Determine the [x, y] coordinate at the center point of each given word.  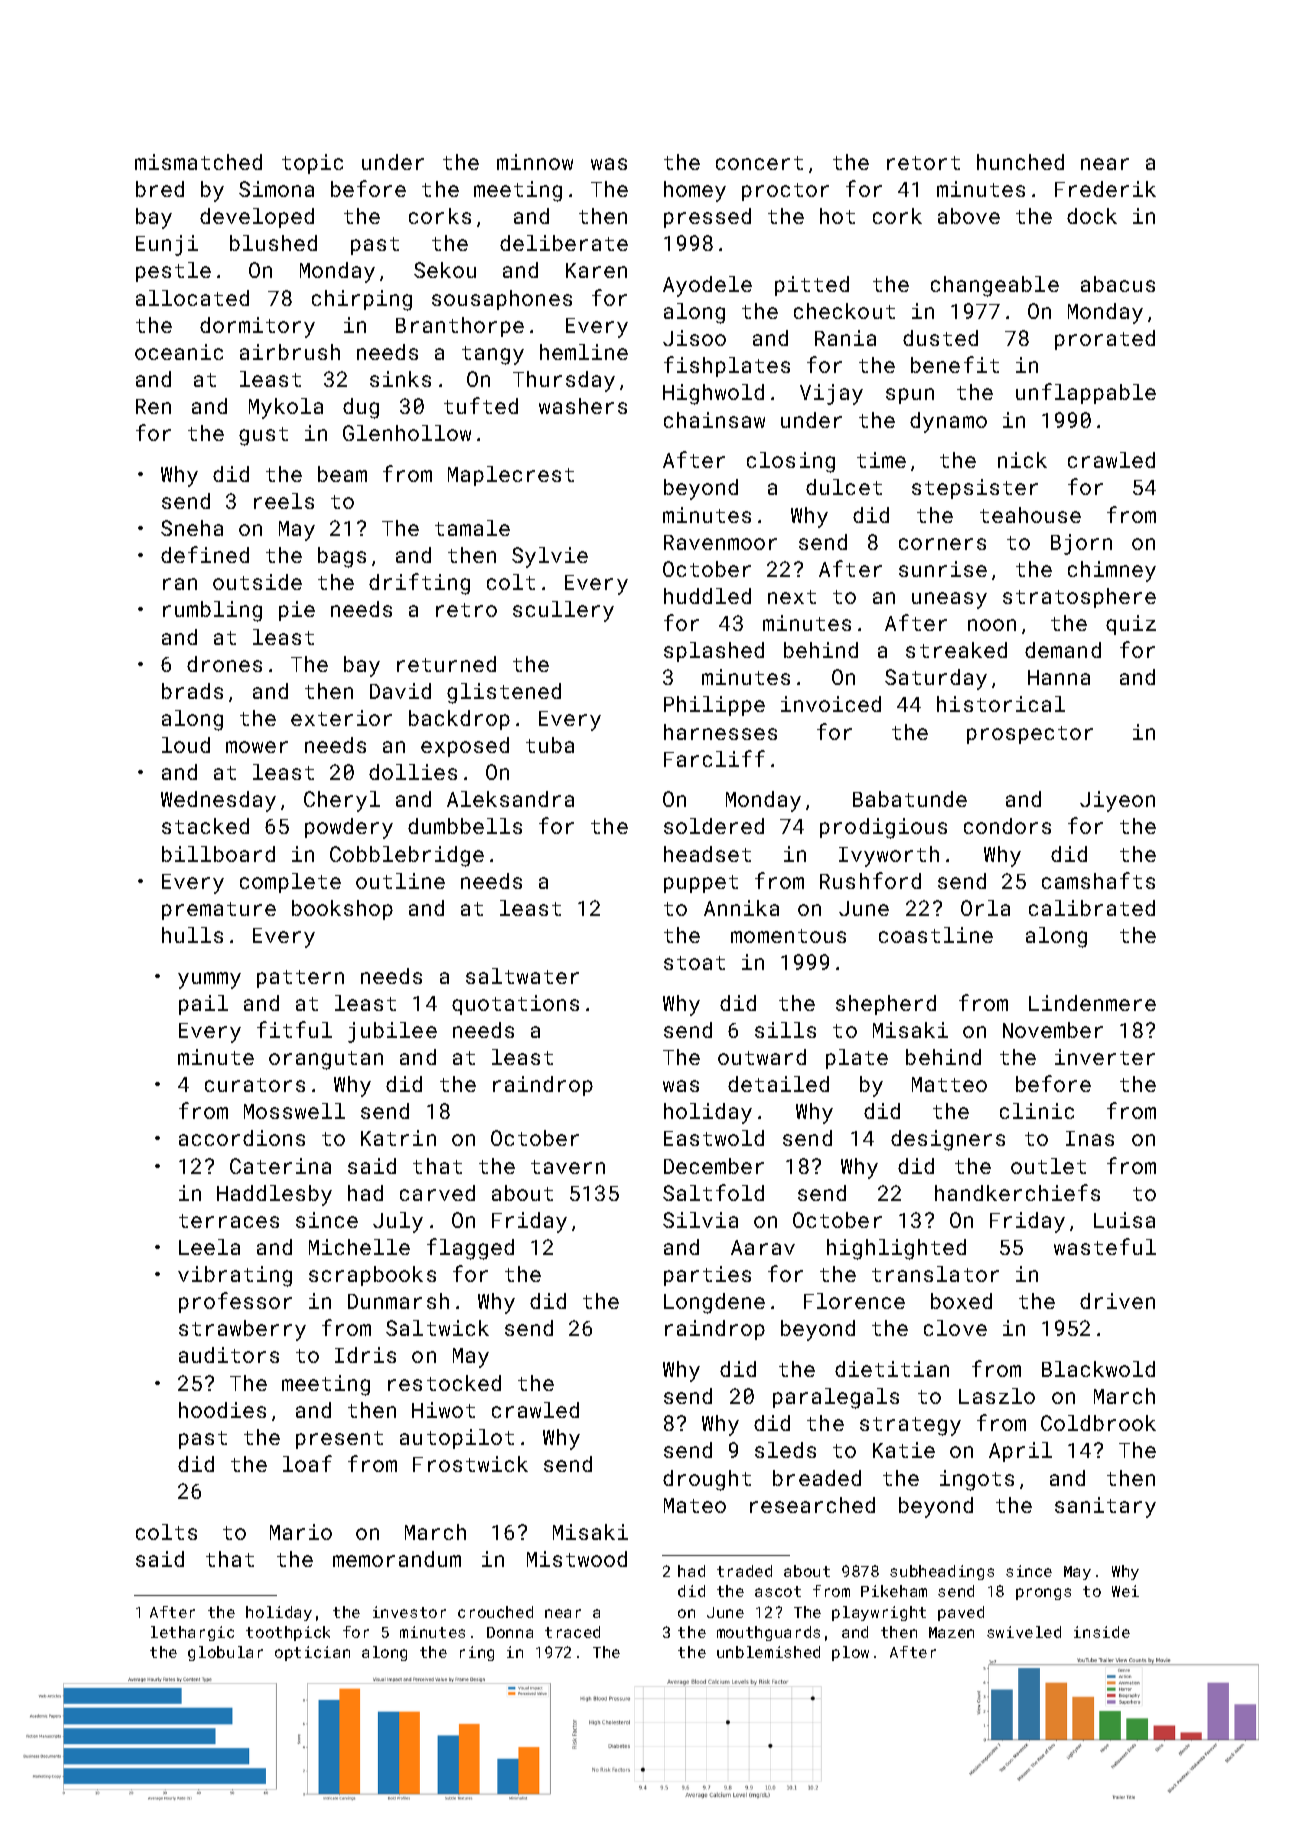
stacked [205, 826]
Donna [510, 1632]
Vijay [831, 394]
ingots [977, 1480]
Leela [209, 1247]
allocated [192, 298]
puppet [701, 884]
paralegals [836, 1398]
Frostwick [470, 1464]
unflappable [1086, 393]
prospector [1030, 735]
